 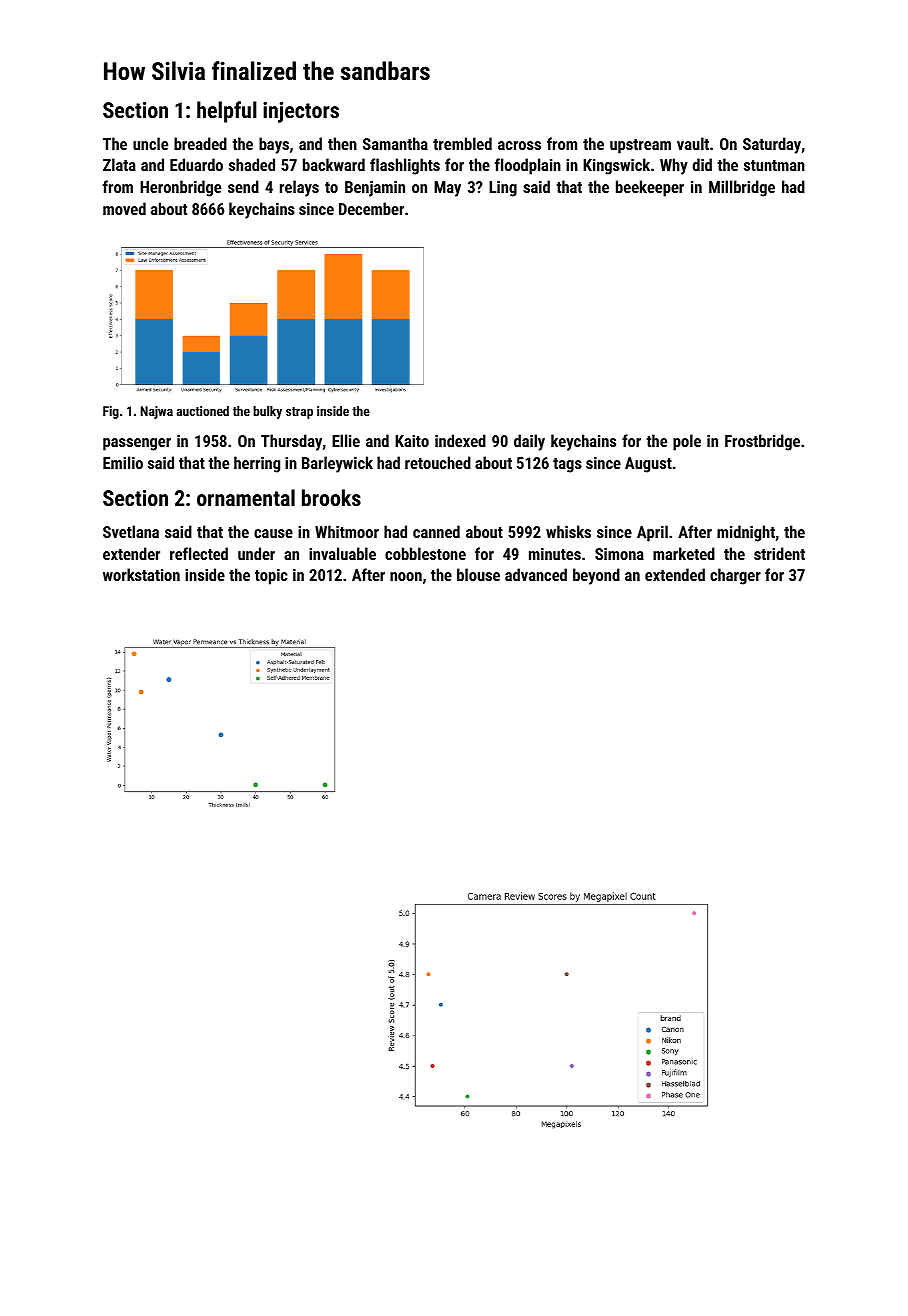 I want to click on auctioned, so click(x=203, y=411).
